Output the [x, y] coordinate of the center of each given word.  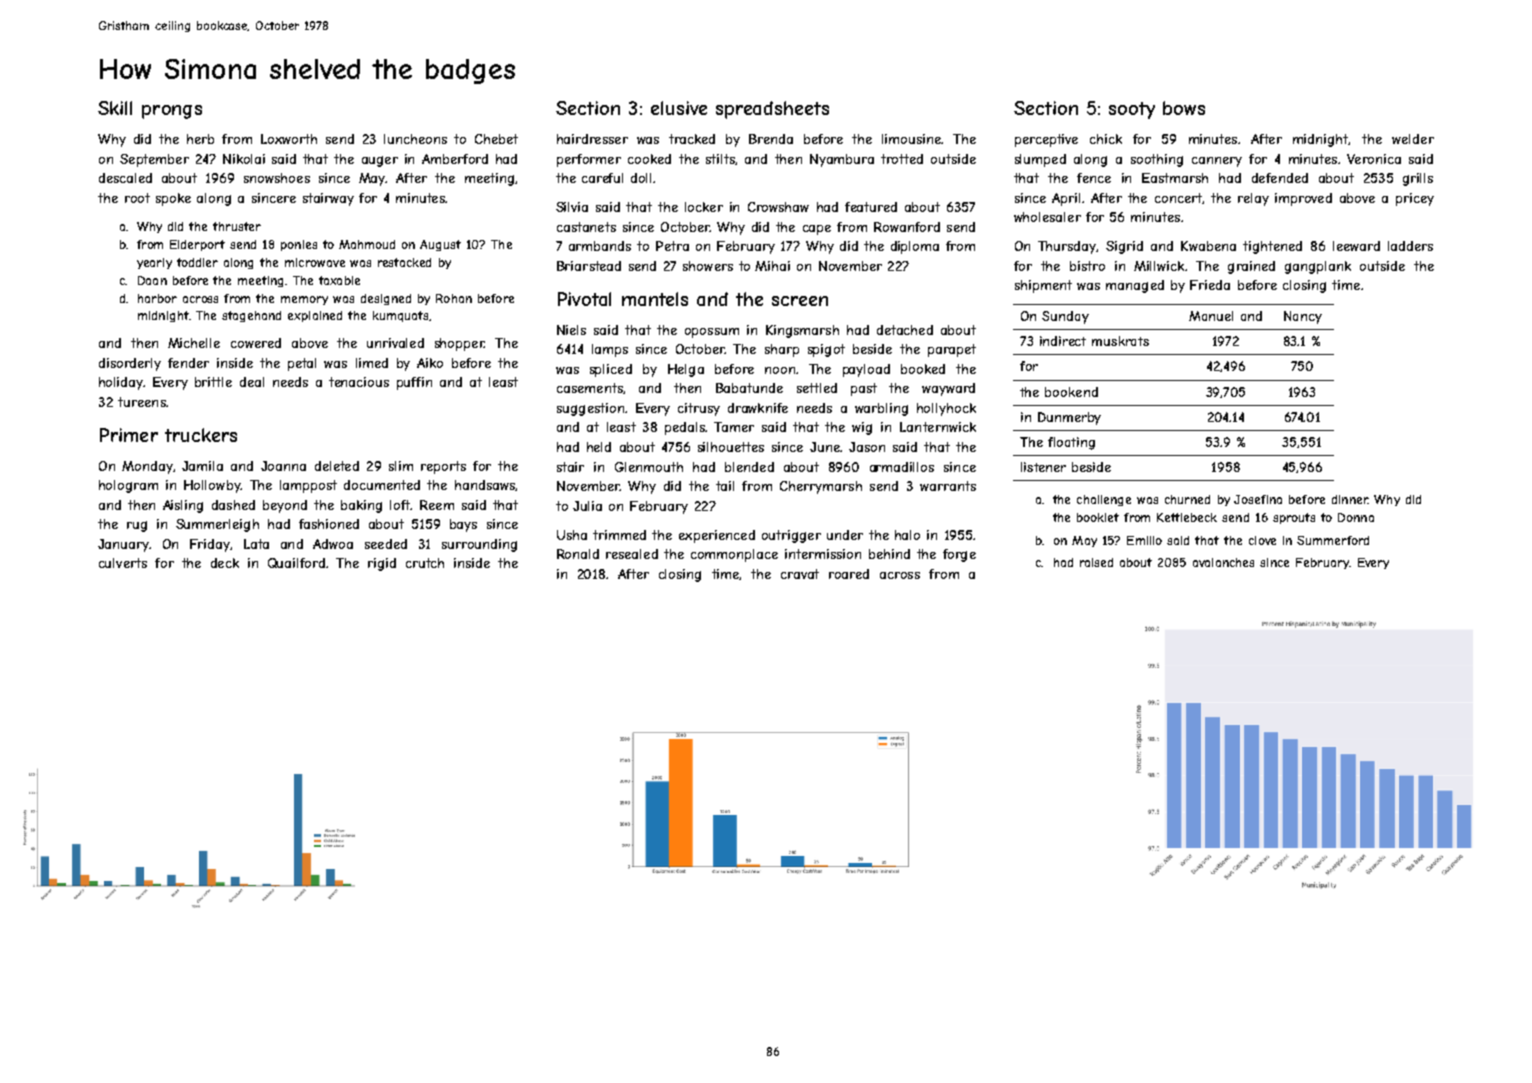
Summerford [1333, 540]
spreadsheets [772, 110]
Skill [115, 108]
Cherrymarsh [821, 487]
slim [401, 466]
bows [1184, 108]
